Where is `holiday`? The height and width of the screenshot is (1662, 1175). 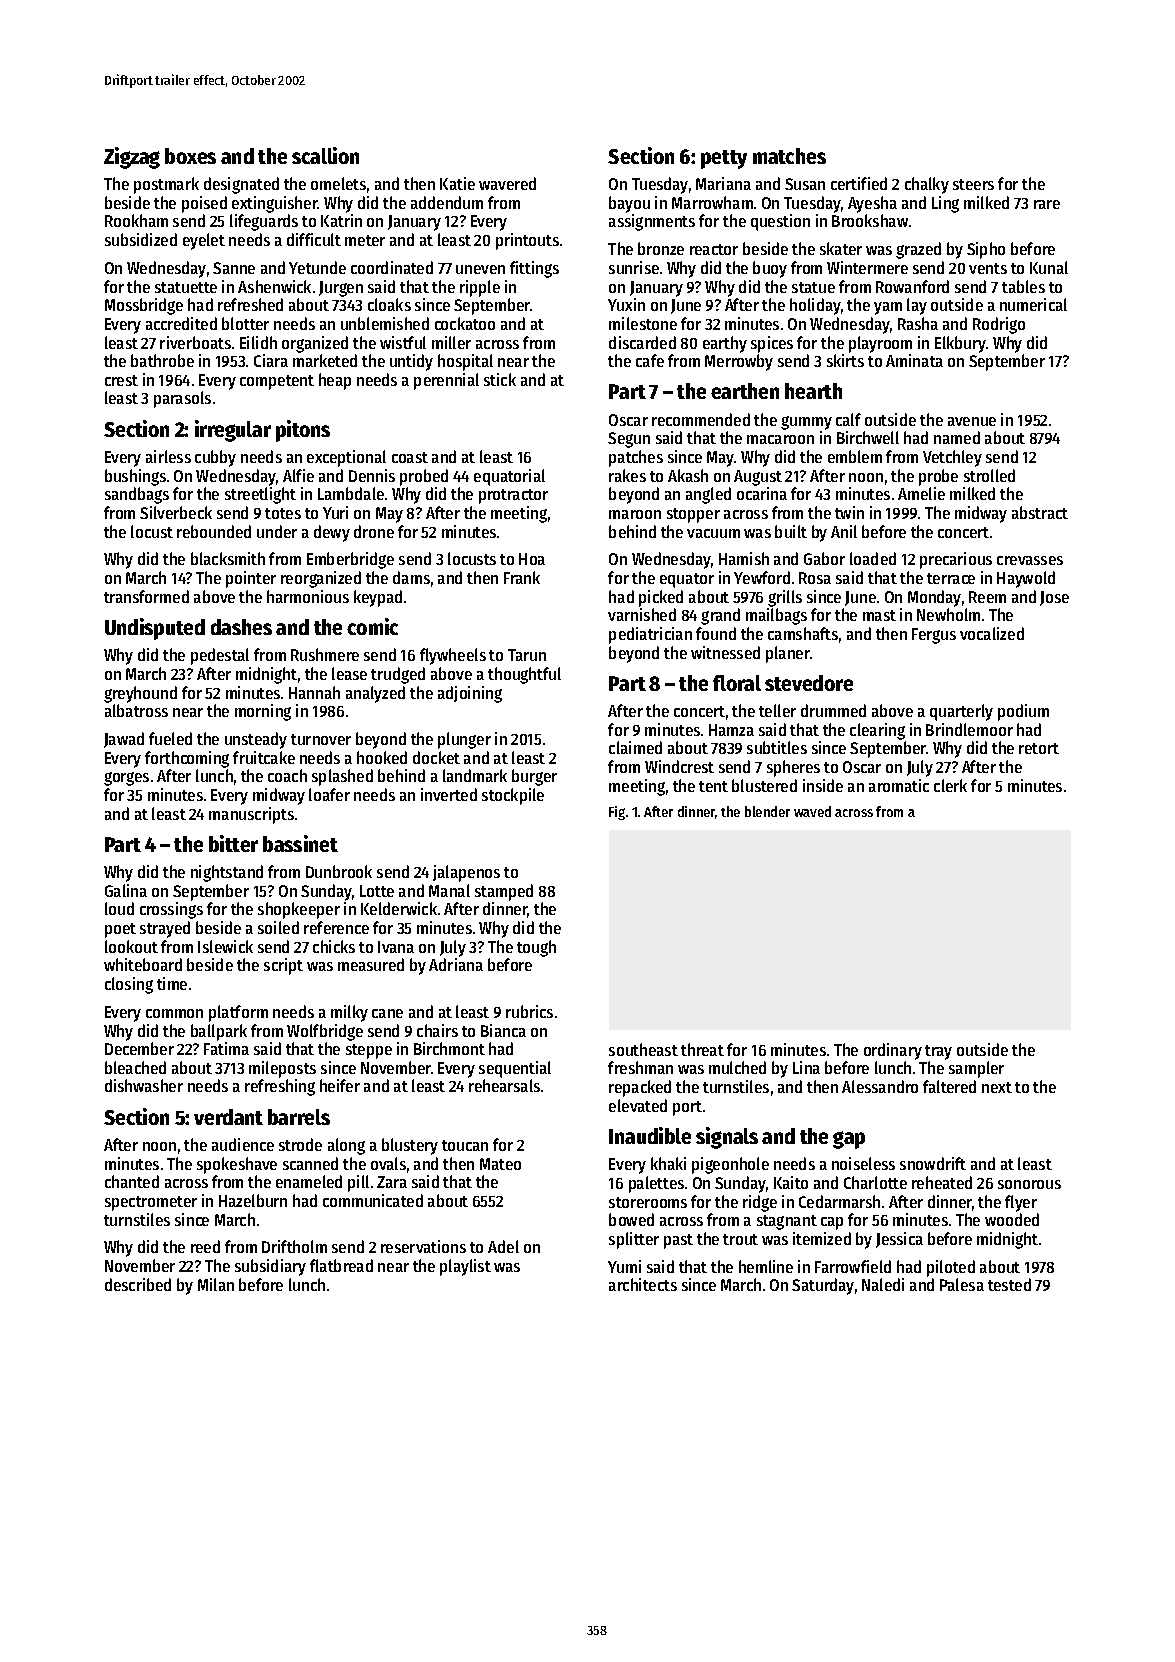
holiday is located at coordinates (815, 306).
